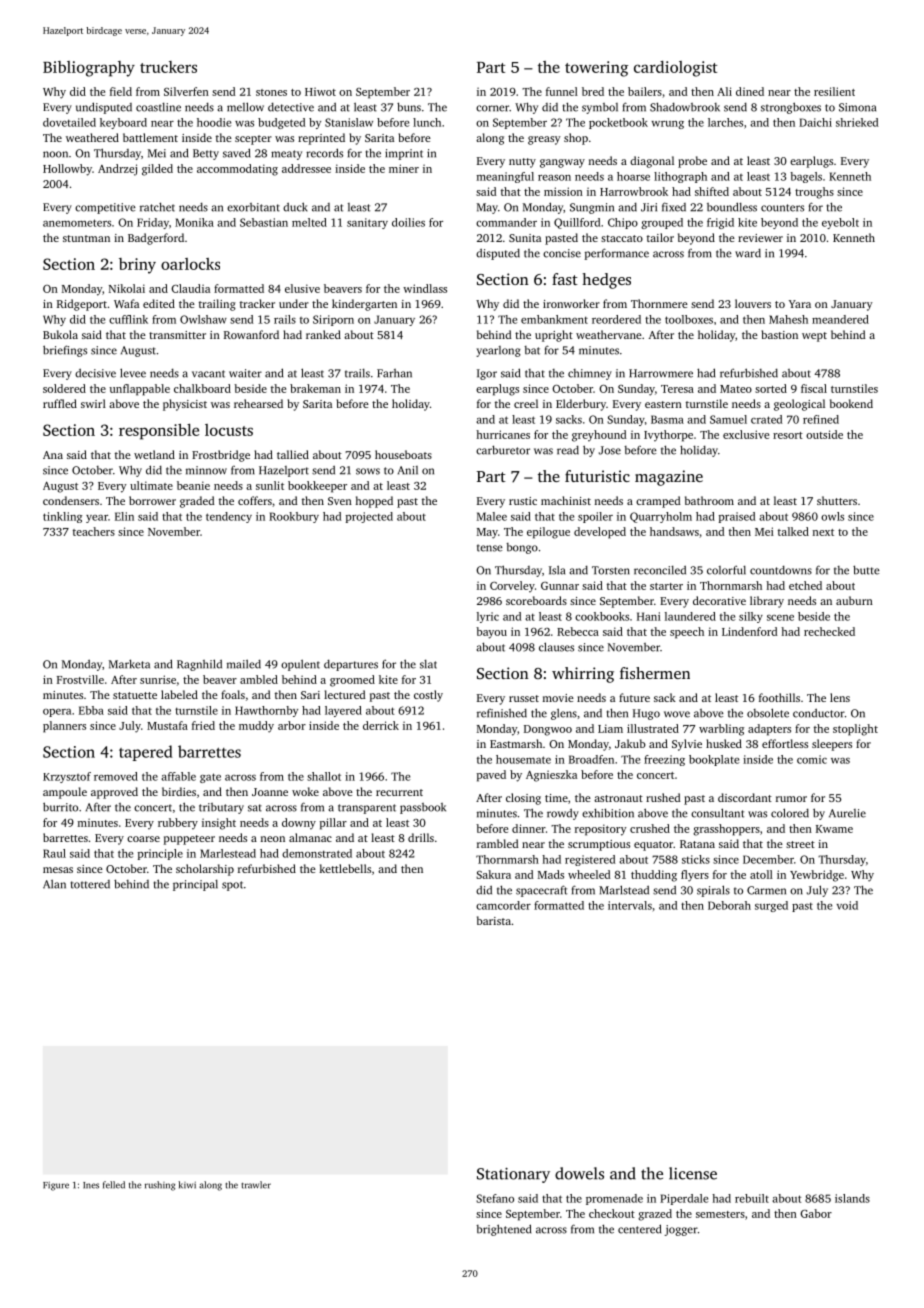 This page has width=924, height=1308. What do you see at coordinates (232, 886) in the page?
I see `spot` at bounding box center [232, 886].
